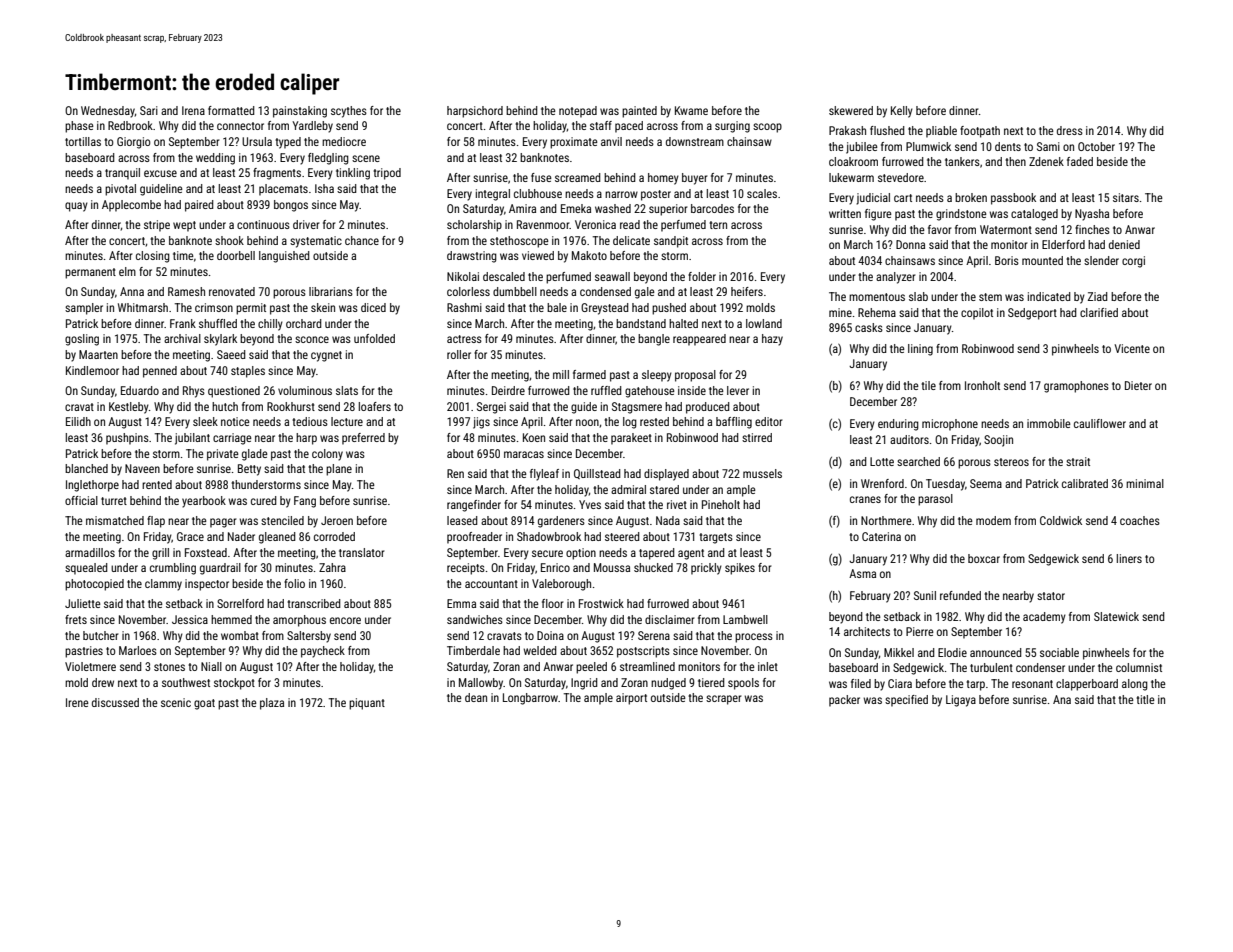 The width and height of the screenshot is (1233, 952). I want to click on goat, so click(204, 704).
